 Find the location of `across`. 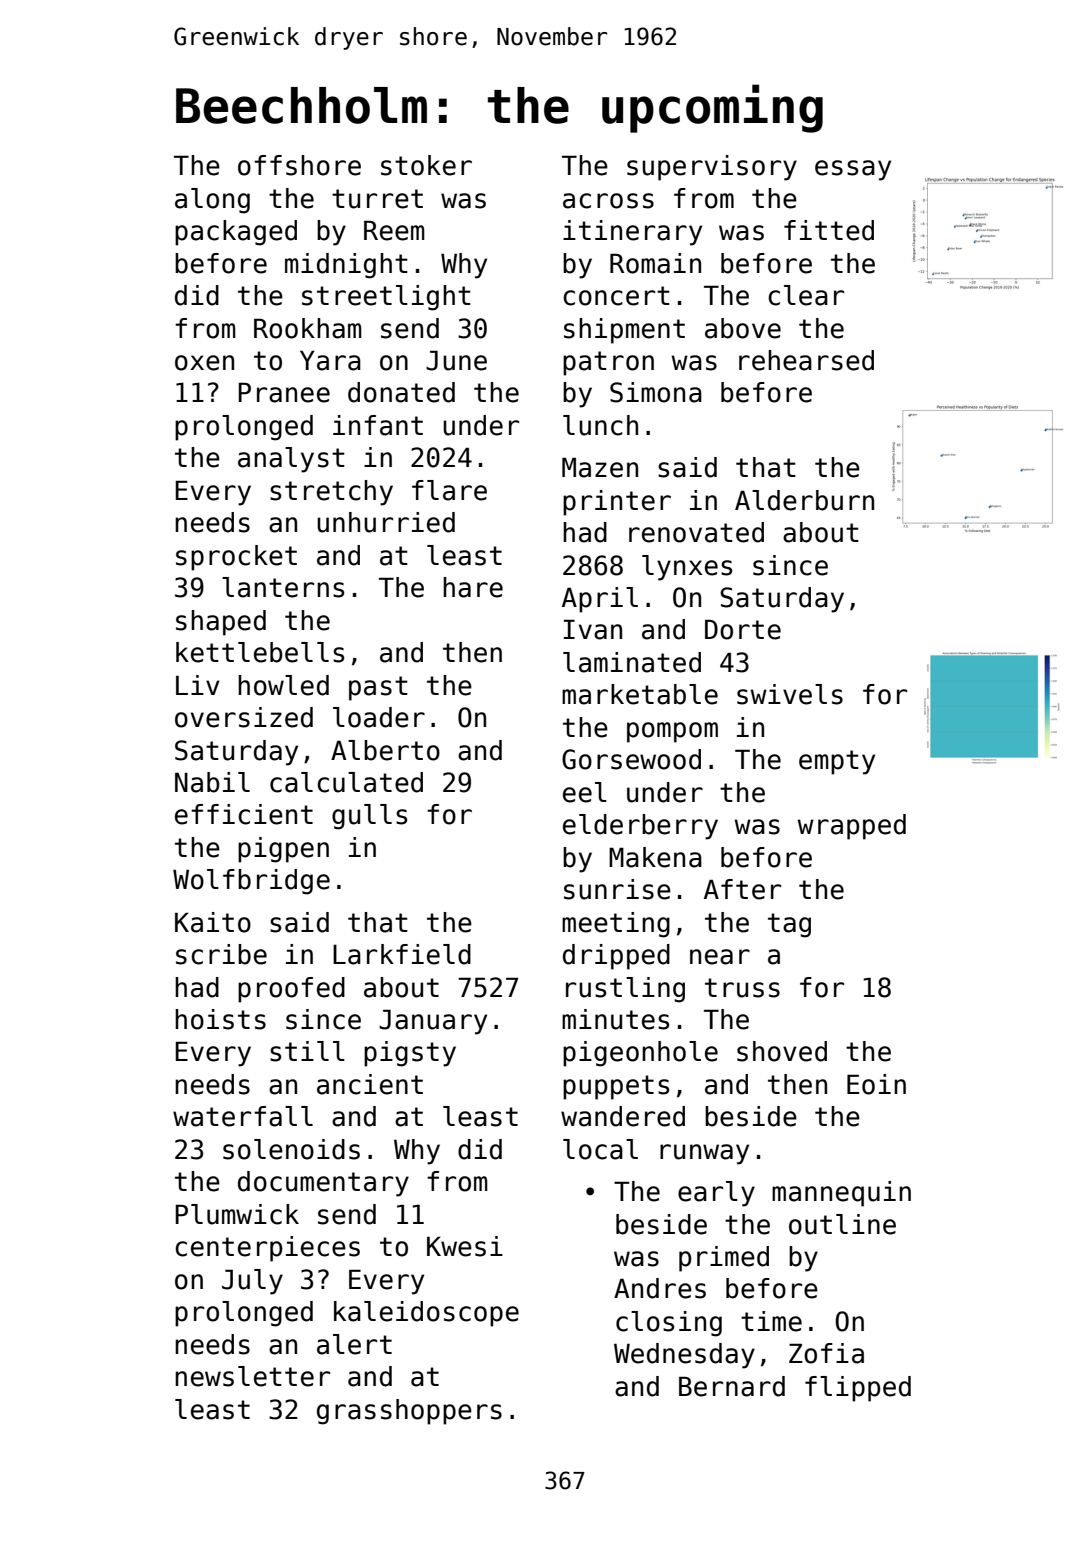

across is located at coordinates (608, 201).
